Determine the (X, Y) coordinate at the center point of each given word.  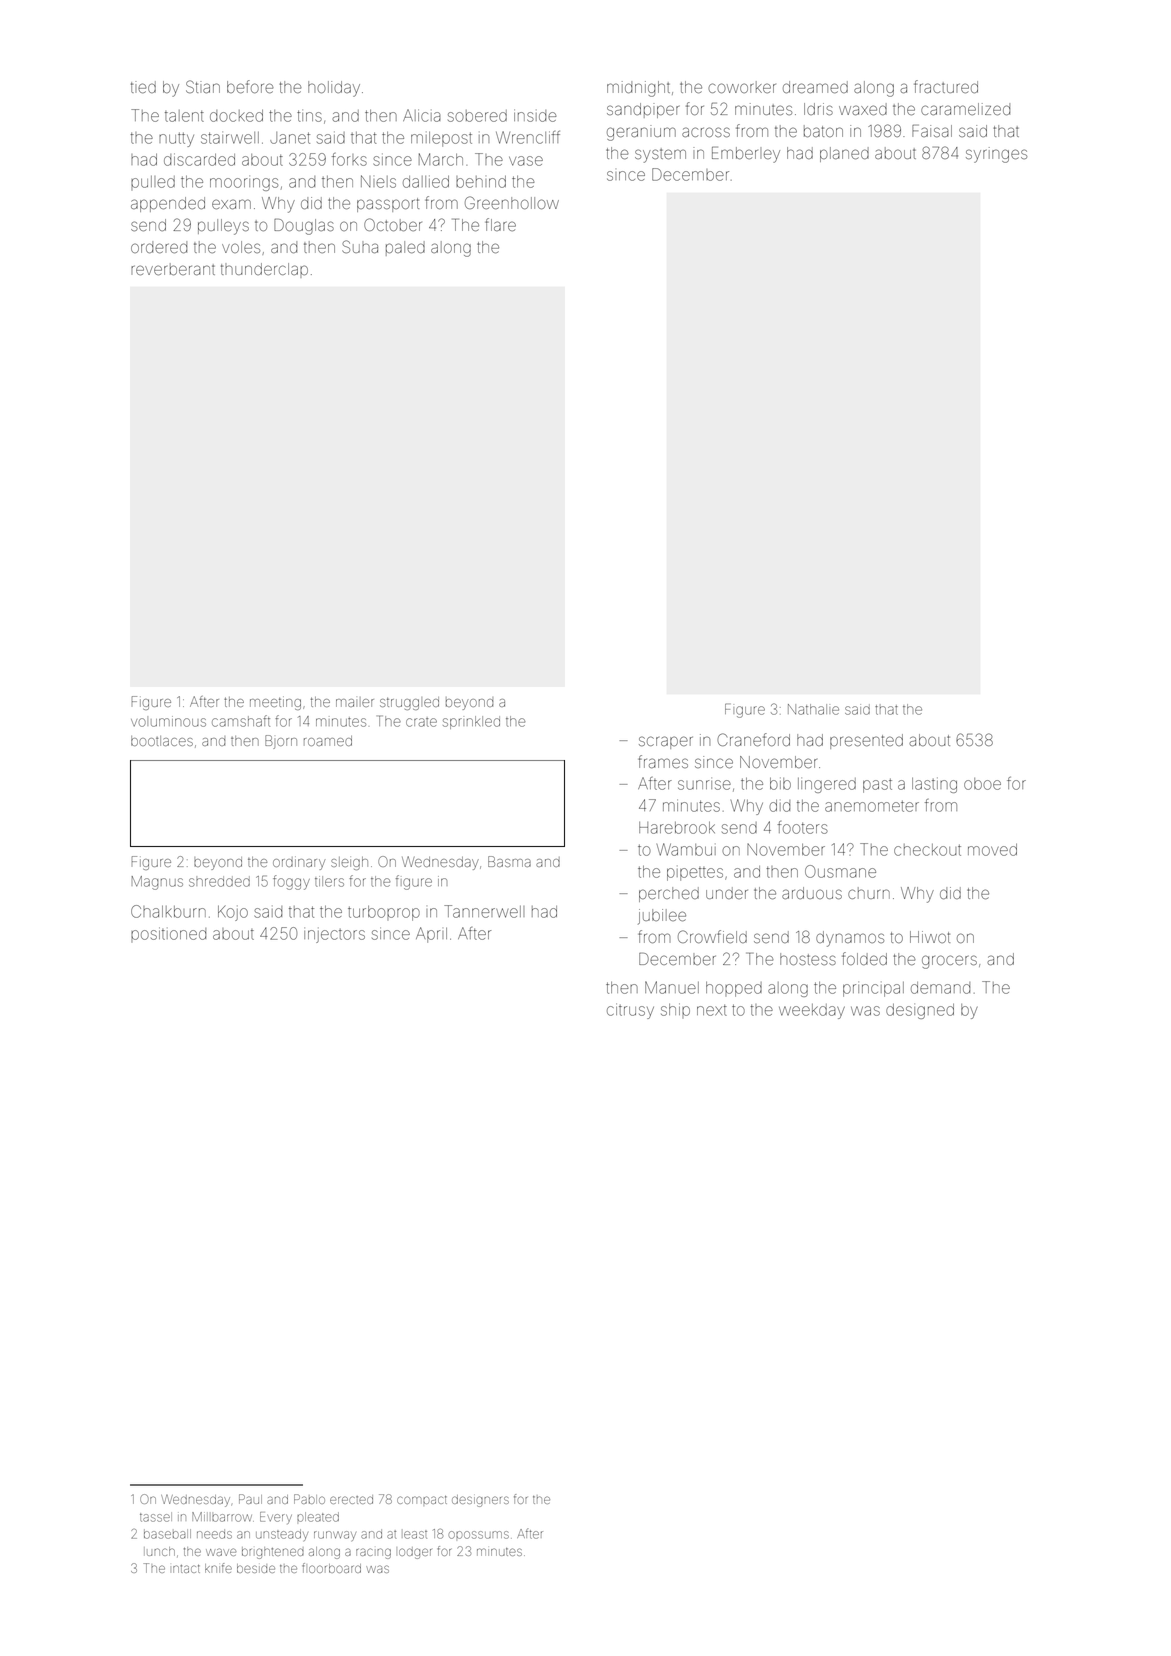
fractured (946, 86)
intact (186, 1569)
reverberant (173, 269)
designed (920, 1011)
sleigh (349, 863)
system (660, 155)
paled (405, 248)
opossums (479, 1535)
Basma (509, 861)
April (431, 935)
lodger (415, 1553)
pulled (153, 183)
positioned (168, 934)
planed (844, 154)
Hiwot (930, 937)
